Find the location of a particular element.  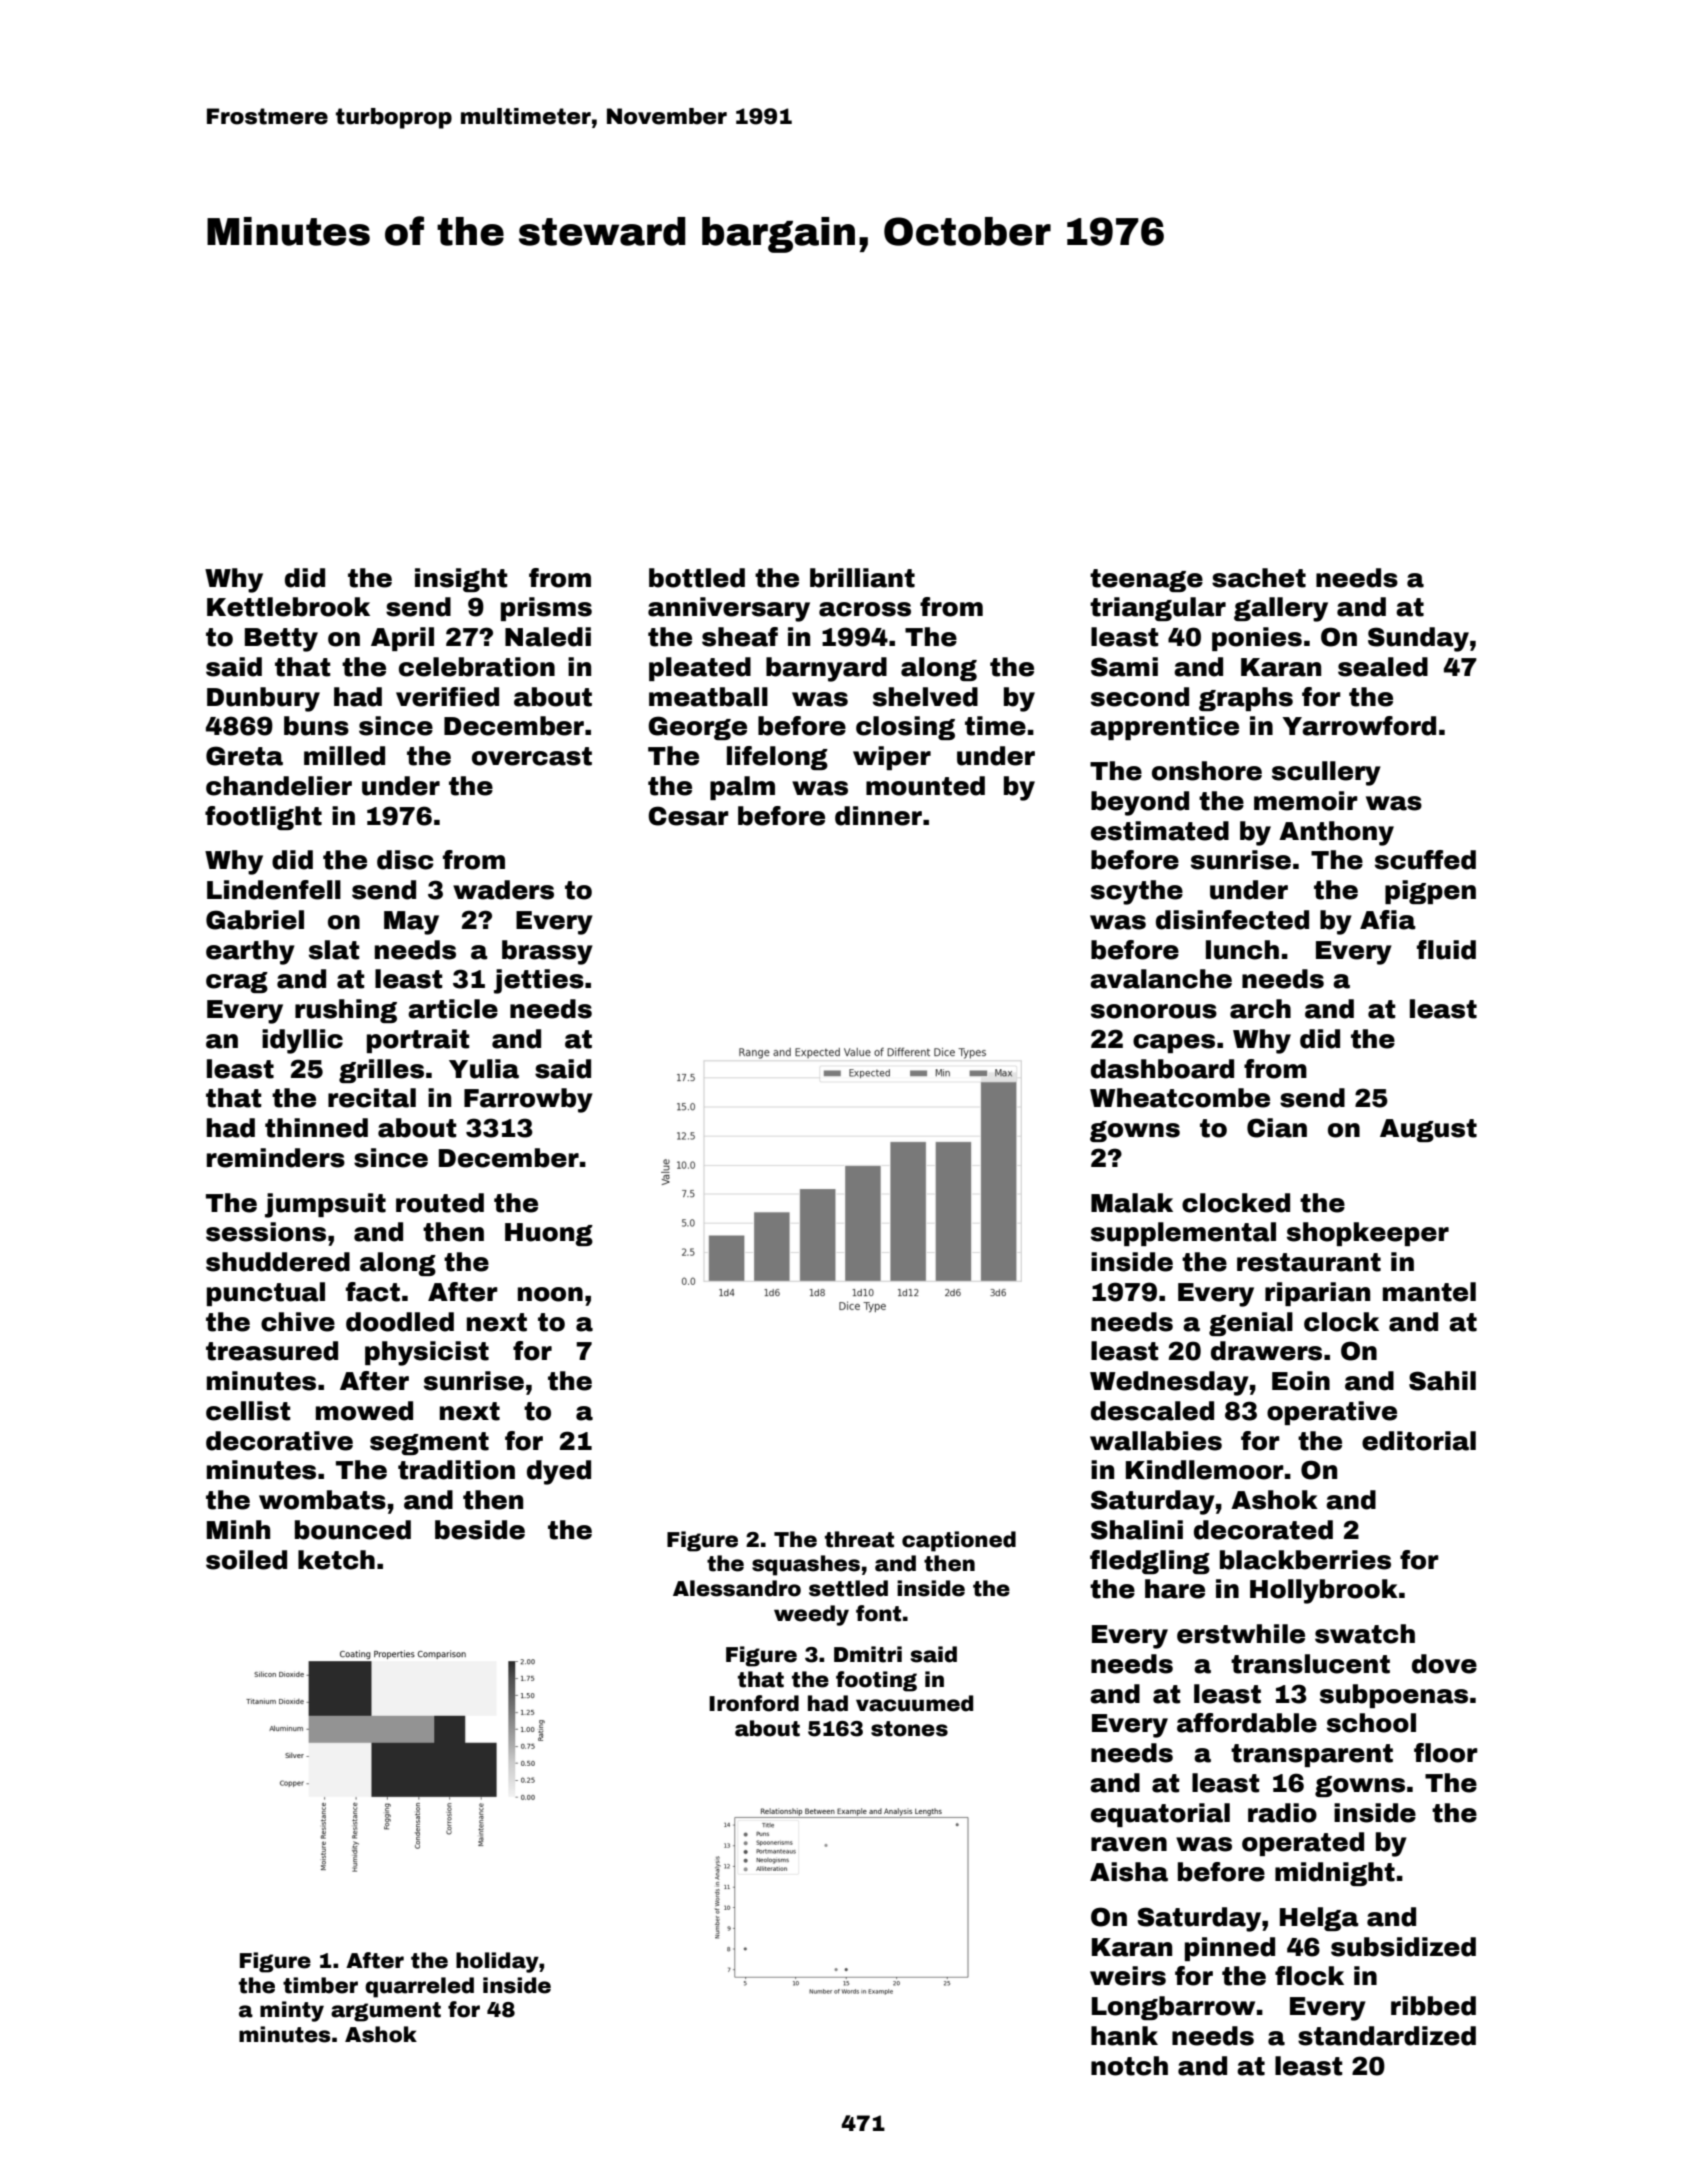

Yulia is located at coordinates (484, 1069).
